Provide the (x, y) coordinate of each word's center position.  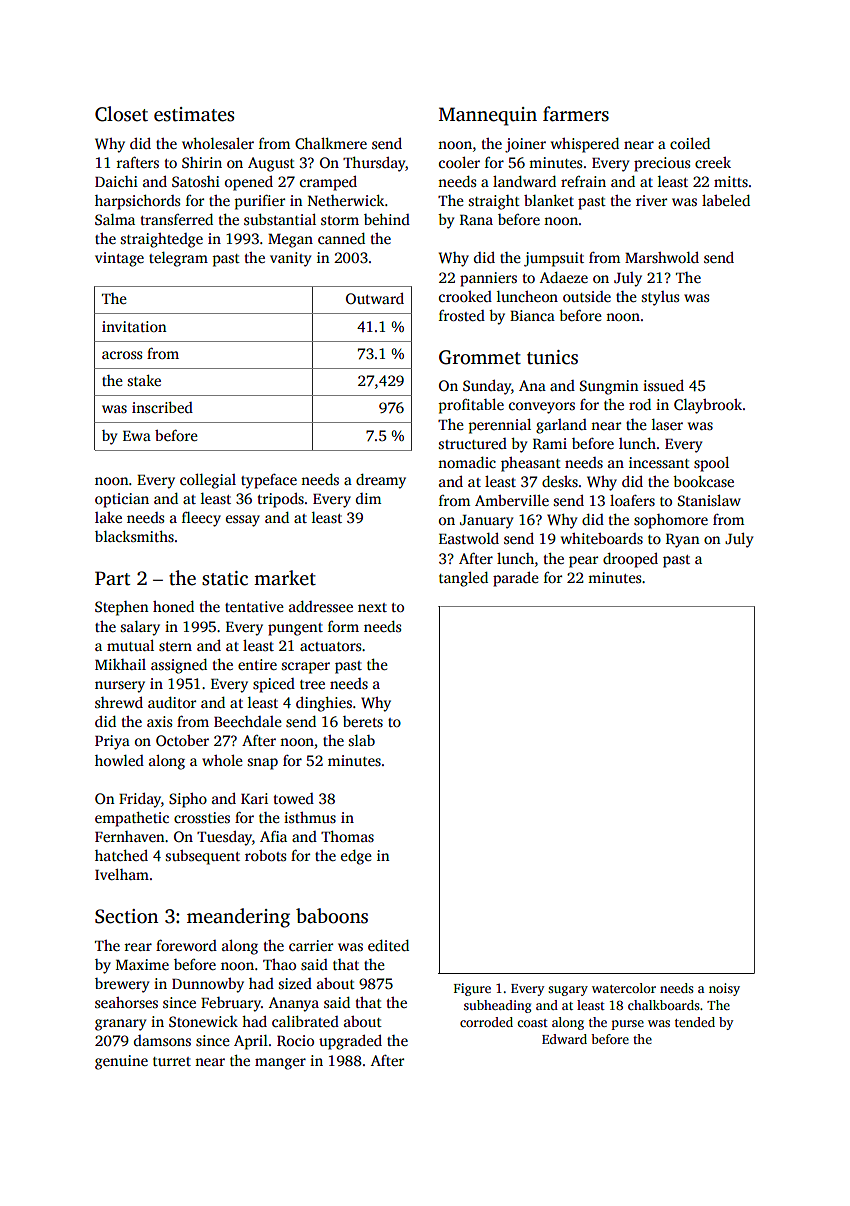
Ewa (137, 436)
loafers (632, 500)
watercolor (624, 988)
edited (388, 945)
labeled (726, 200)
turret (172, 1061)
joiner (525, 145)
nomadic (467, 462)
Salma (115, 219)
